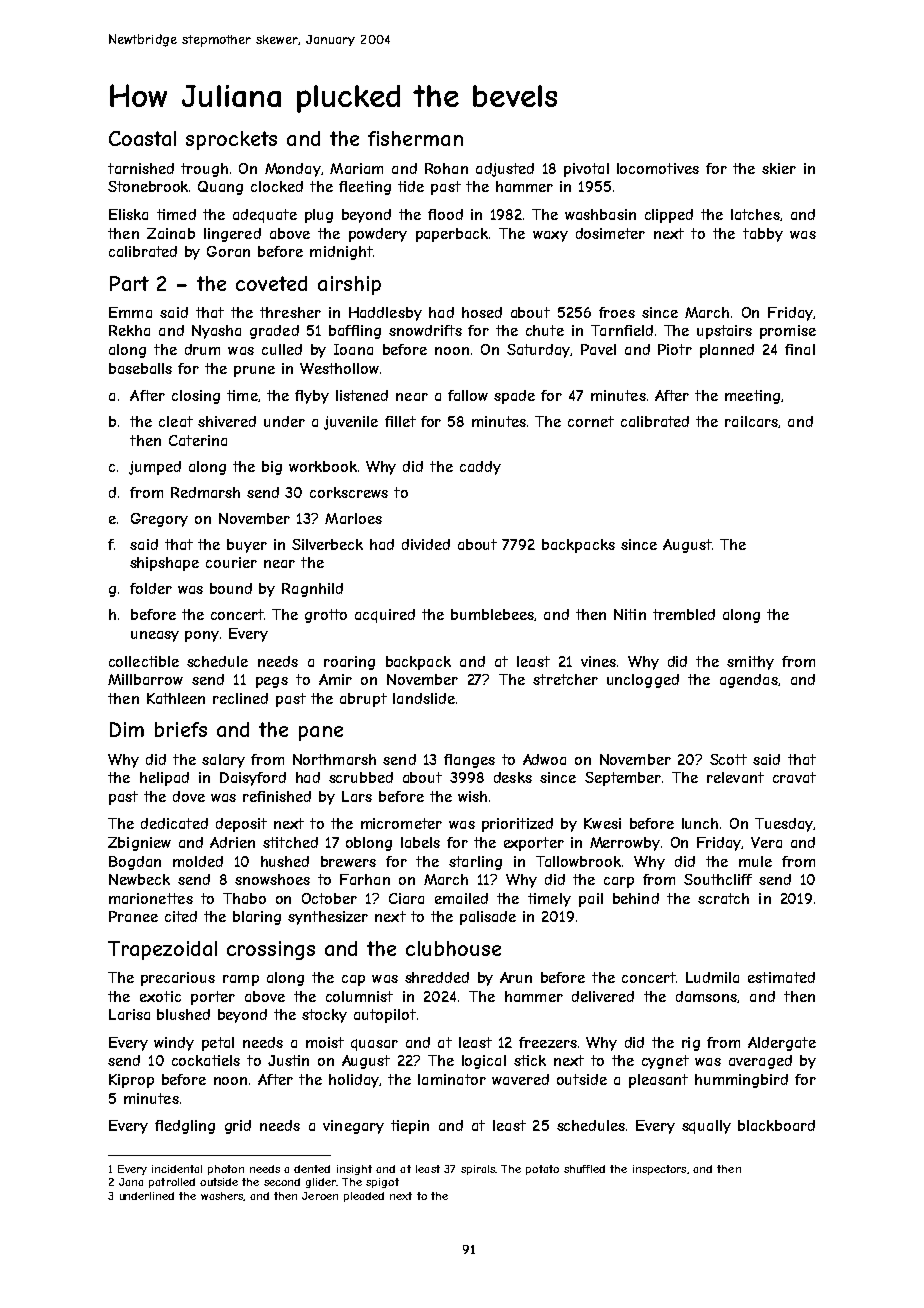  I want to click on Aldergate, so click(782, 1044).
